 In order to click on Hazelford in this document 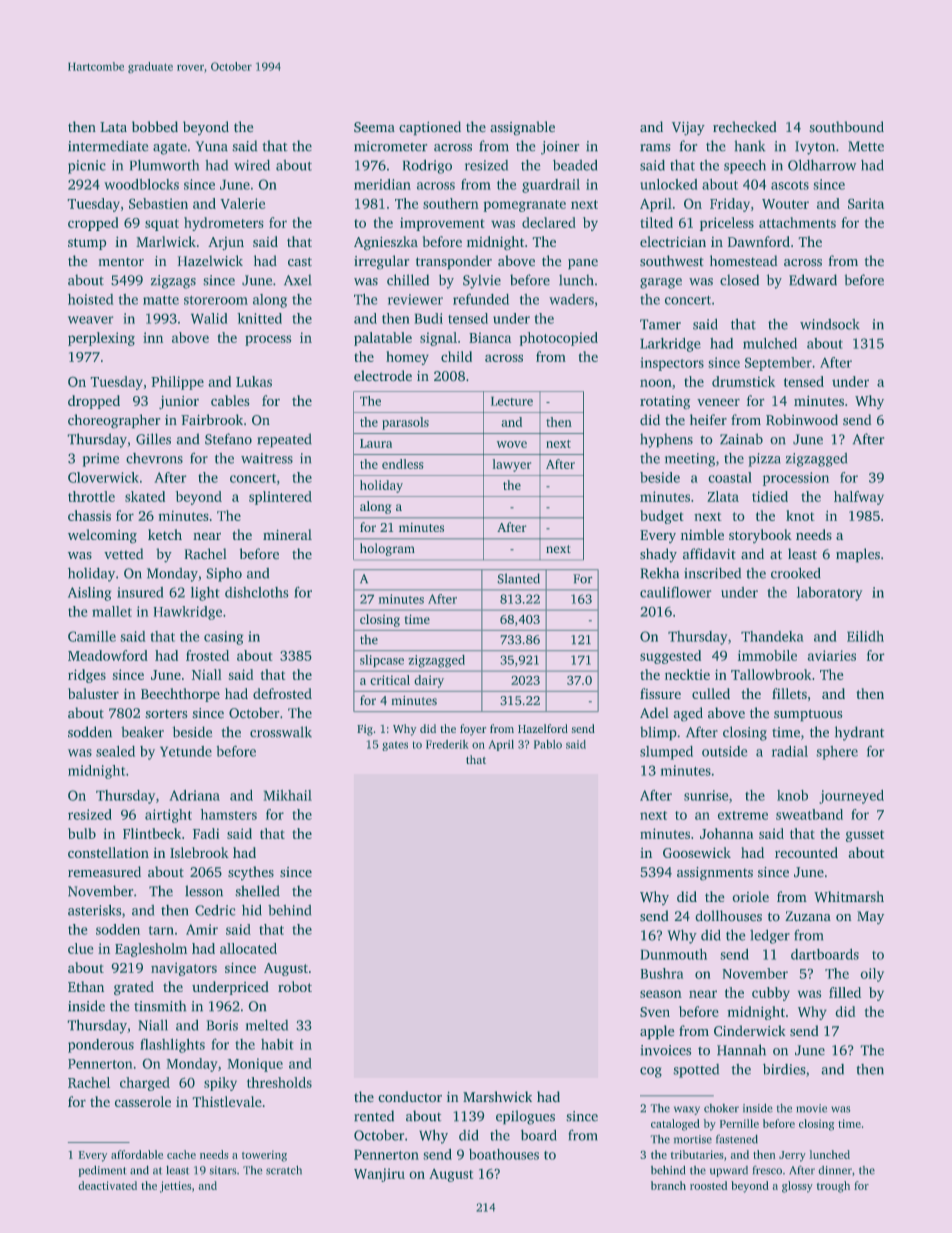, I will do `click(543, 728)`.
